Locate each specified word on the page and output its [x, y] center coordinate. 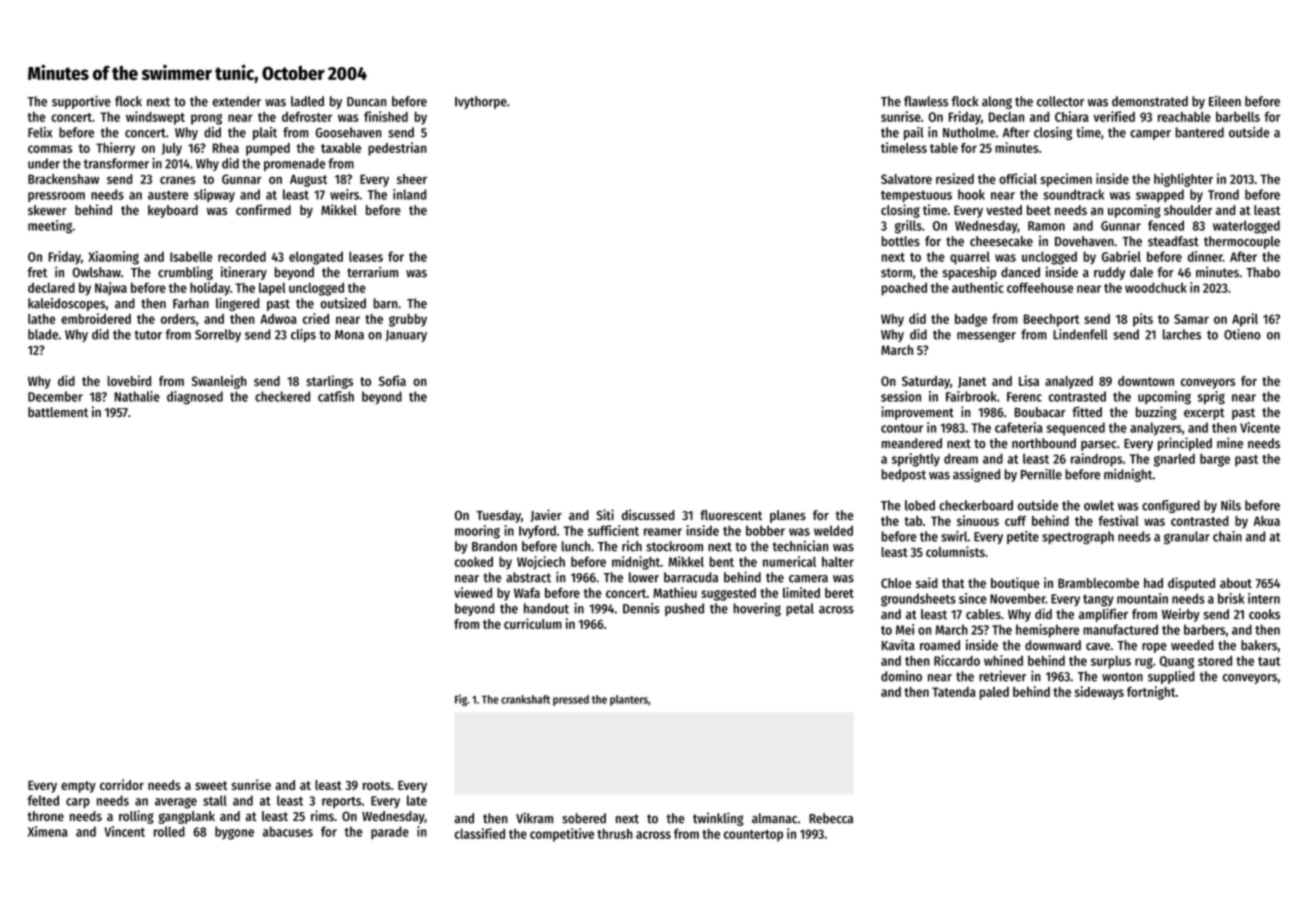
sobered [584, 818]
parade [390, 833]
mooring [477, 532]
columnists [955, 551]
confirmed [263, 209]
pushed [684, 609]
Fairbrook [971, 396]
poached [904, 289]
